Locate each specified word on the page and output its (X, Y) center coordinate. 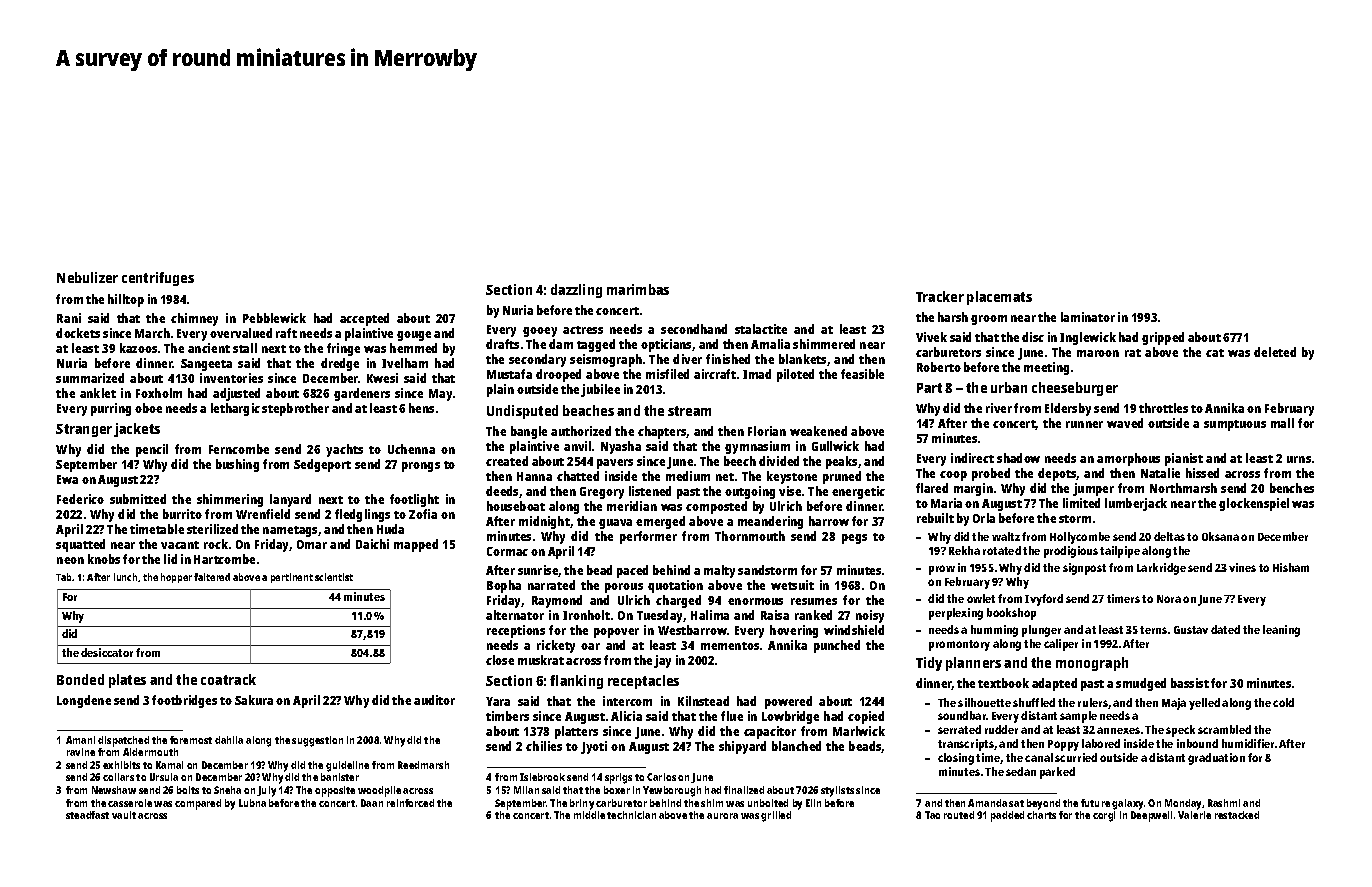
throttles (1163, 408)
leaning (1281, 631)
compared (198, 804)
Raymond (557, 601)
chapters (662, 432)
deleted (1275, 352)
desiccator (107, 652)
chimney (194, 319)
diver (687, 359)
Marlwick (859, 731)
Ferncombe (239, 449)
